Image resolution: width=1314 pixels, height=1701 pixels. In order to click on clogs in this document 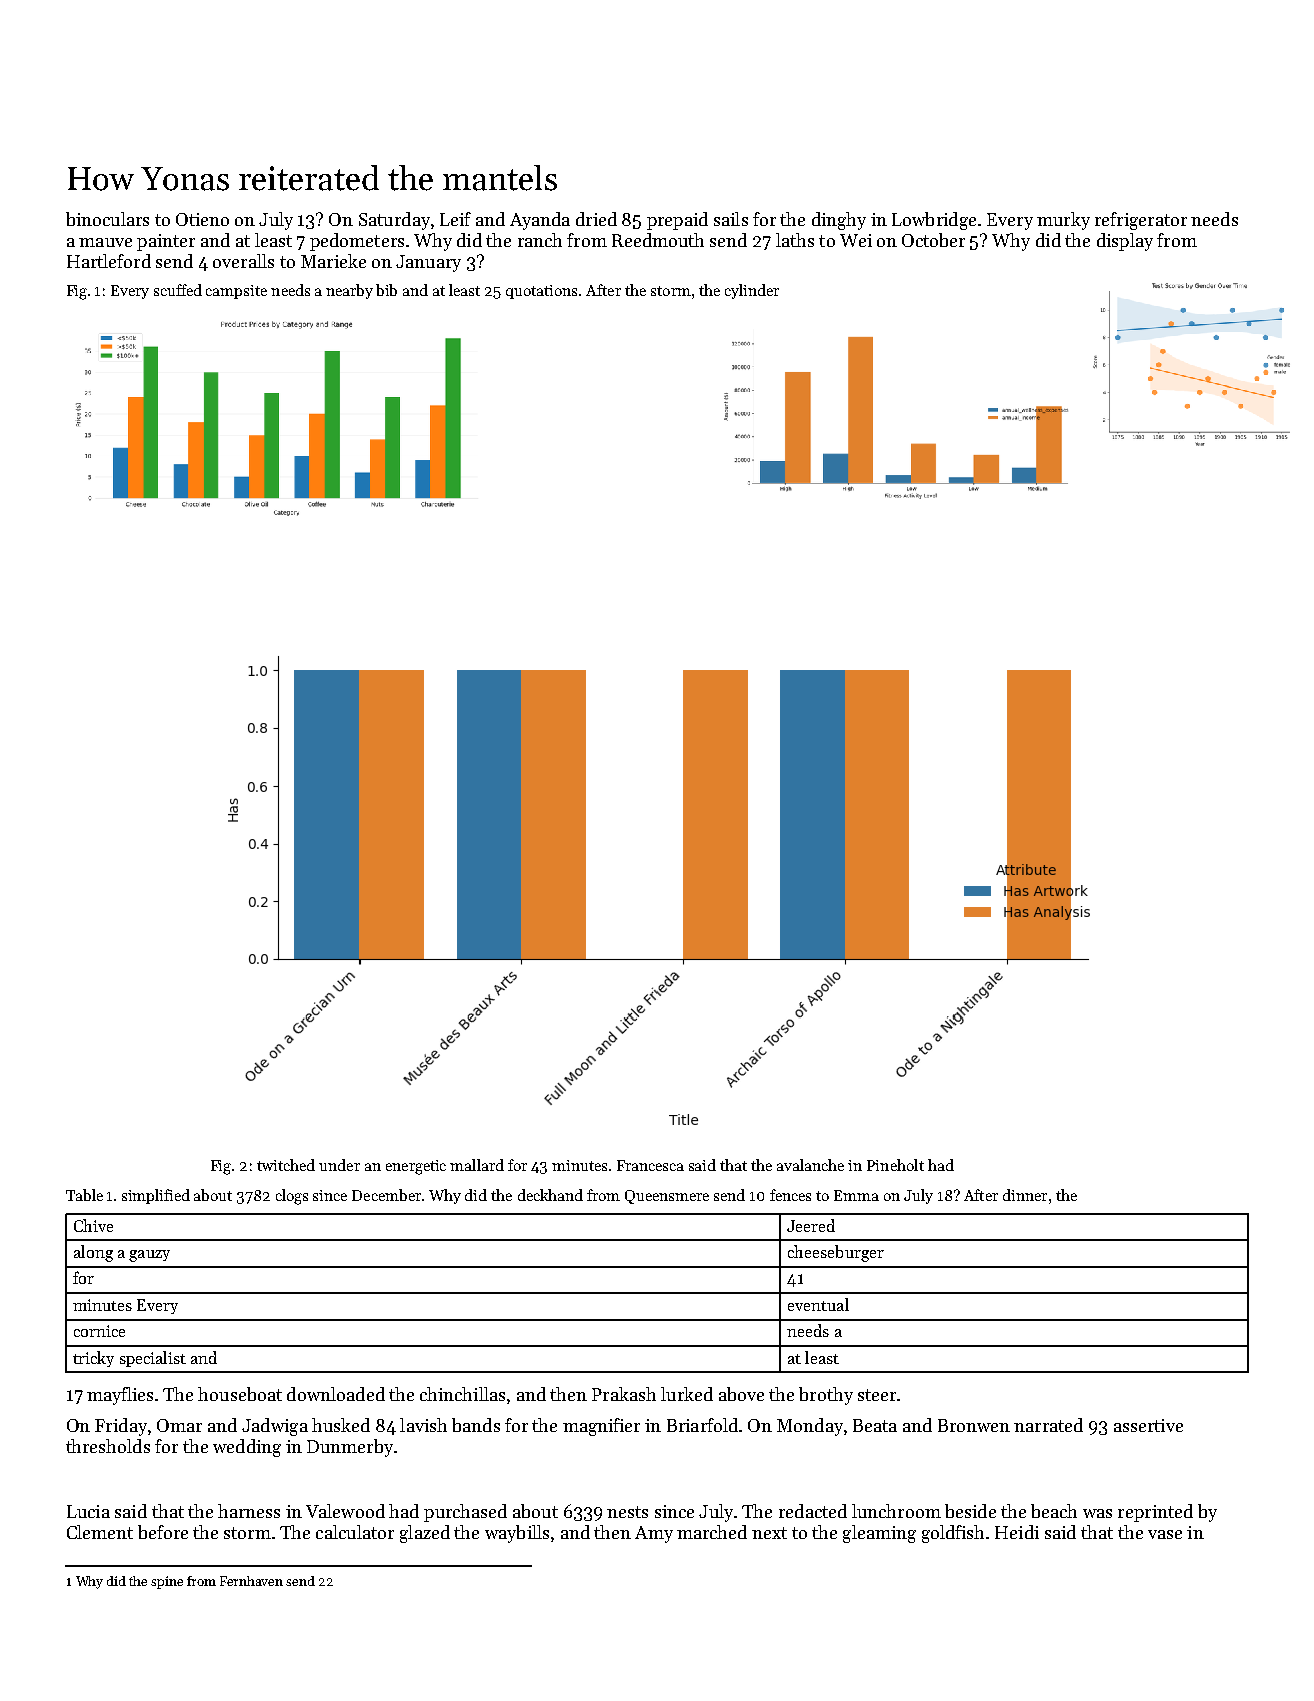, I will do `click(292, 1197)`.
